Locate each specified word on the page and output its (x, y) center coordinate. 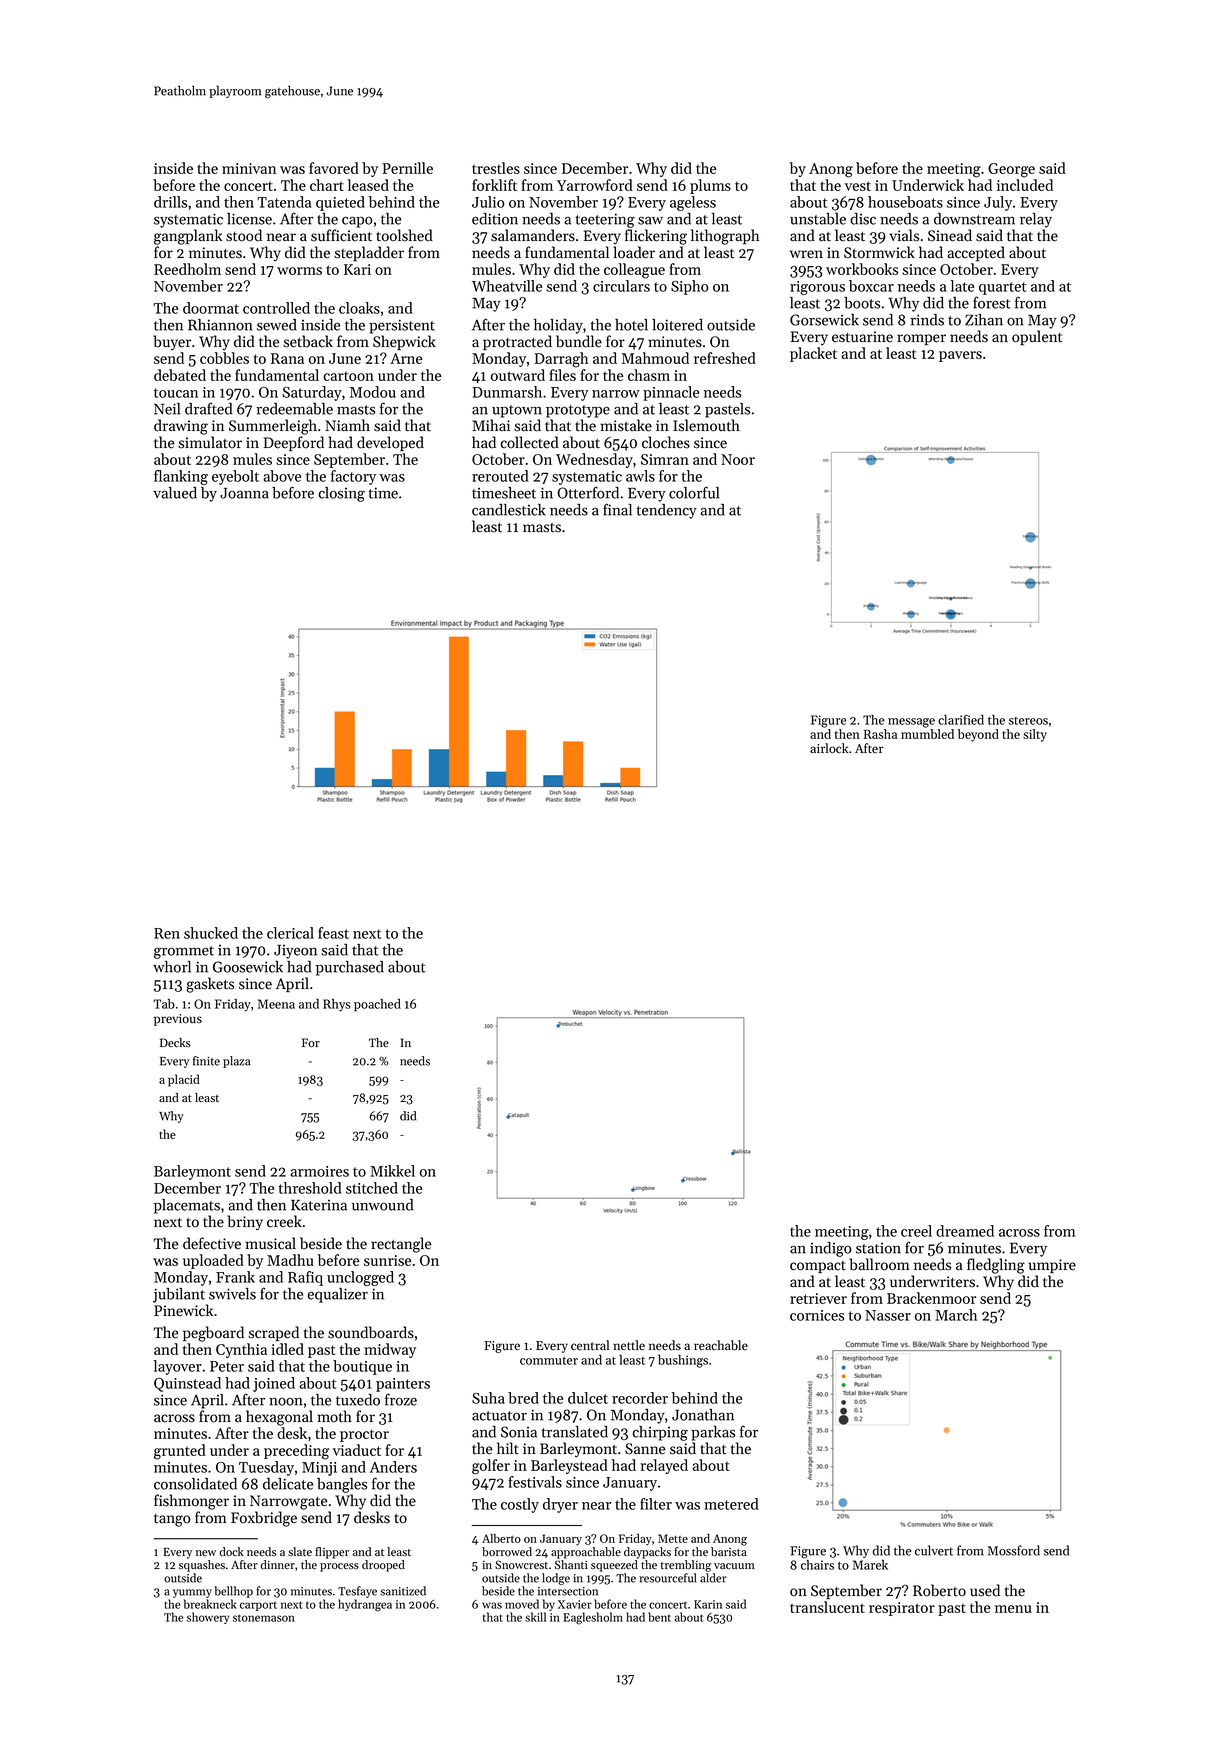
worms (299, 271)
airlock (829, 748)
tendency (667, 511)
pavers (960, 356)
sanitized (403, 1591)
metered (731, 1504)
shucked (211, 933)
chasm (649, 375)
